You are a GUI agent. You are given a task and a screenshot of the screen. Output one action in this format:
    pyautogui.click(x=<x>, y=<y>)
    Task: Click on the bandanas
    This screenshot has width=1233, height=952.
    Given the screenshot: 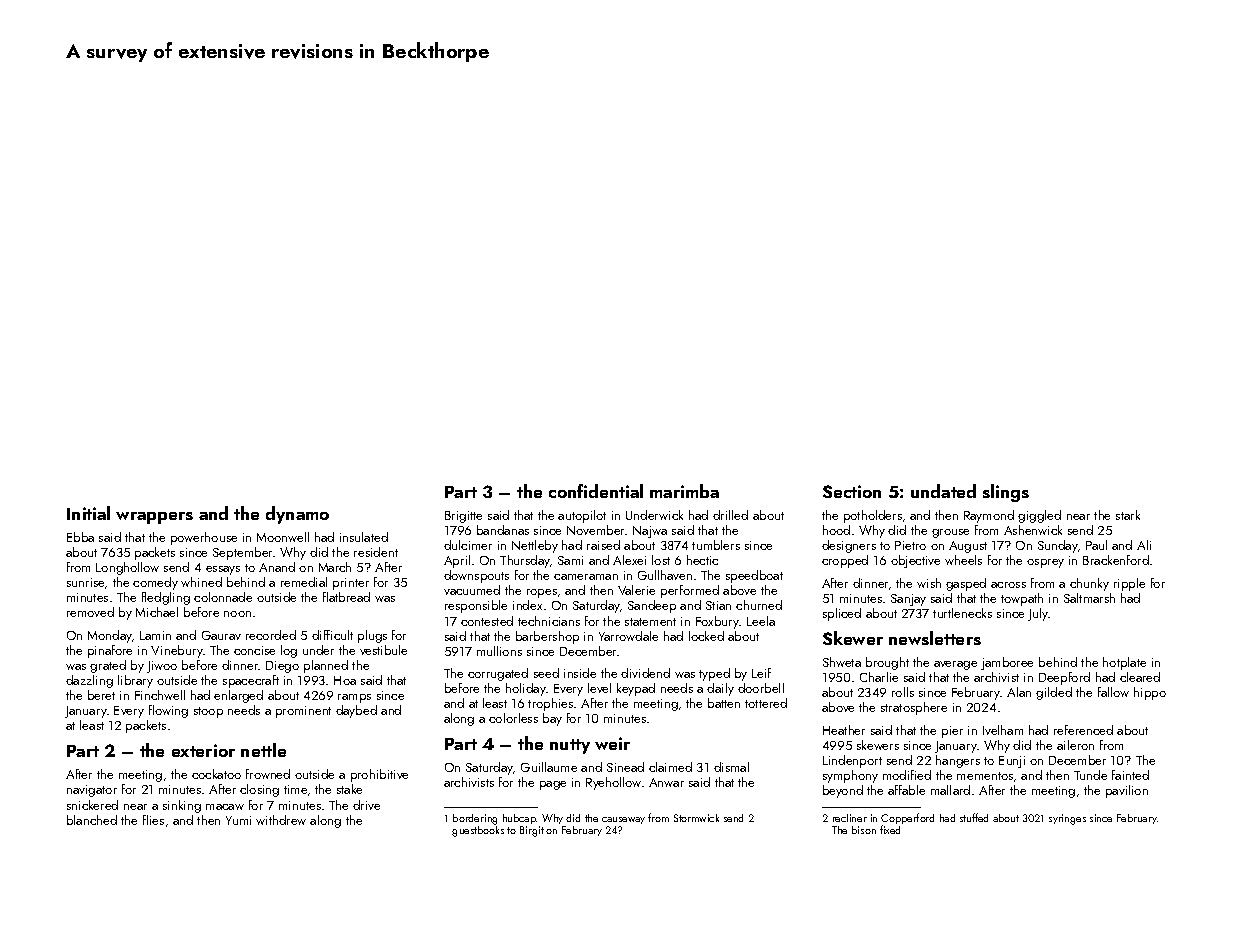 What is the action you would take?
    pyautogui.click(x=503, y=530)
